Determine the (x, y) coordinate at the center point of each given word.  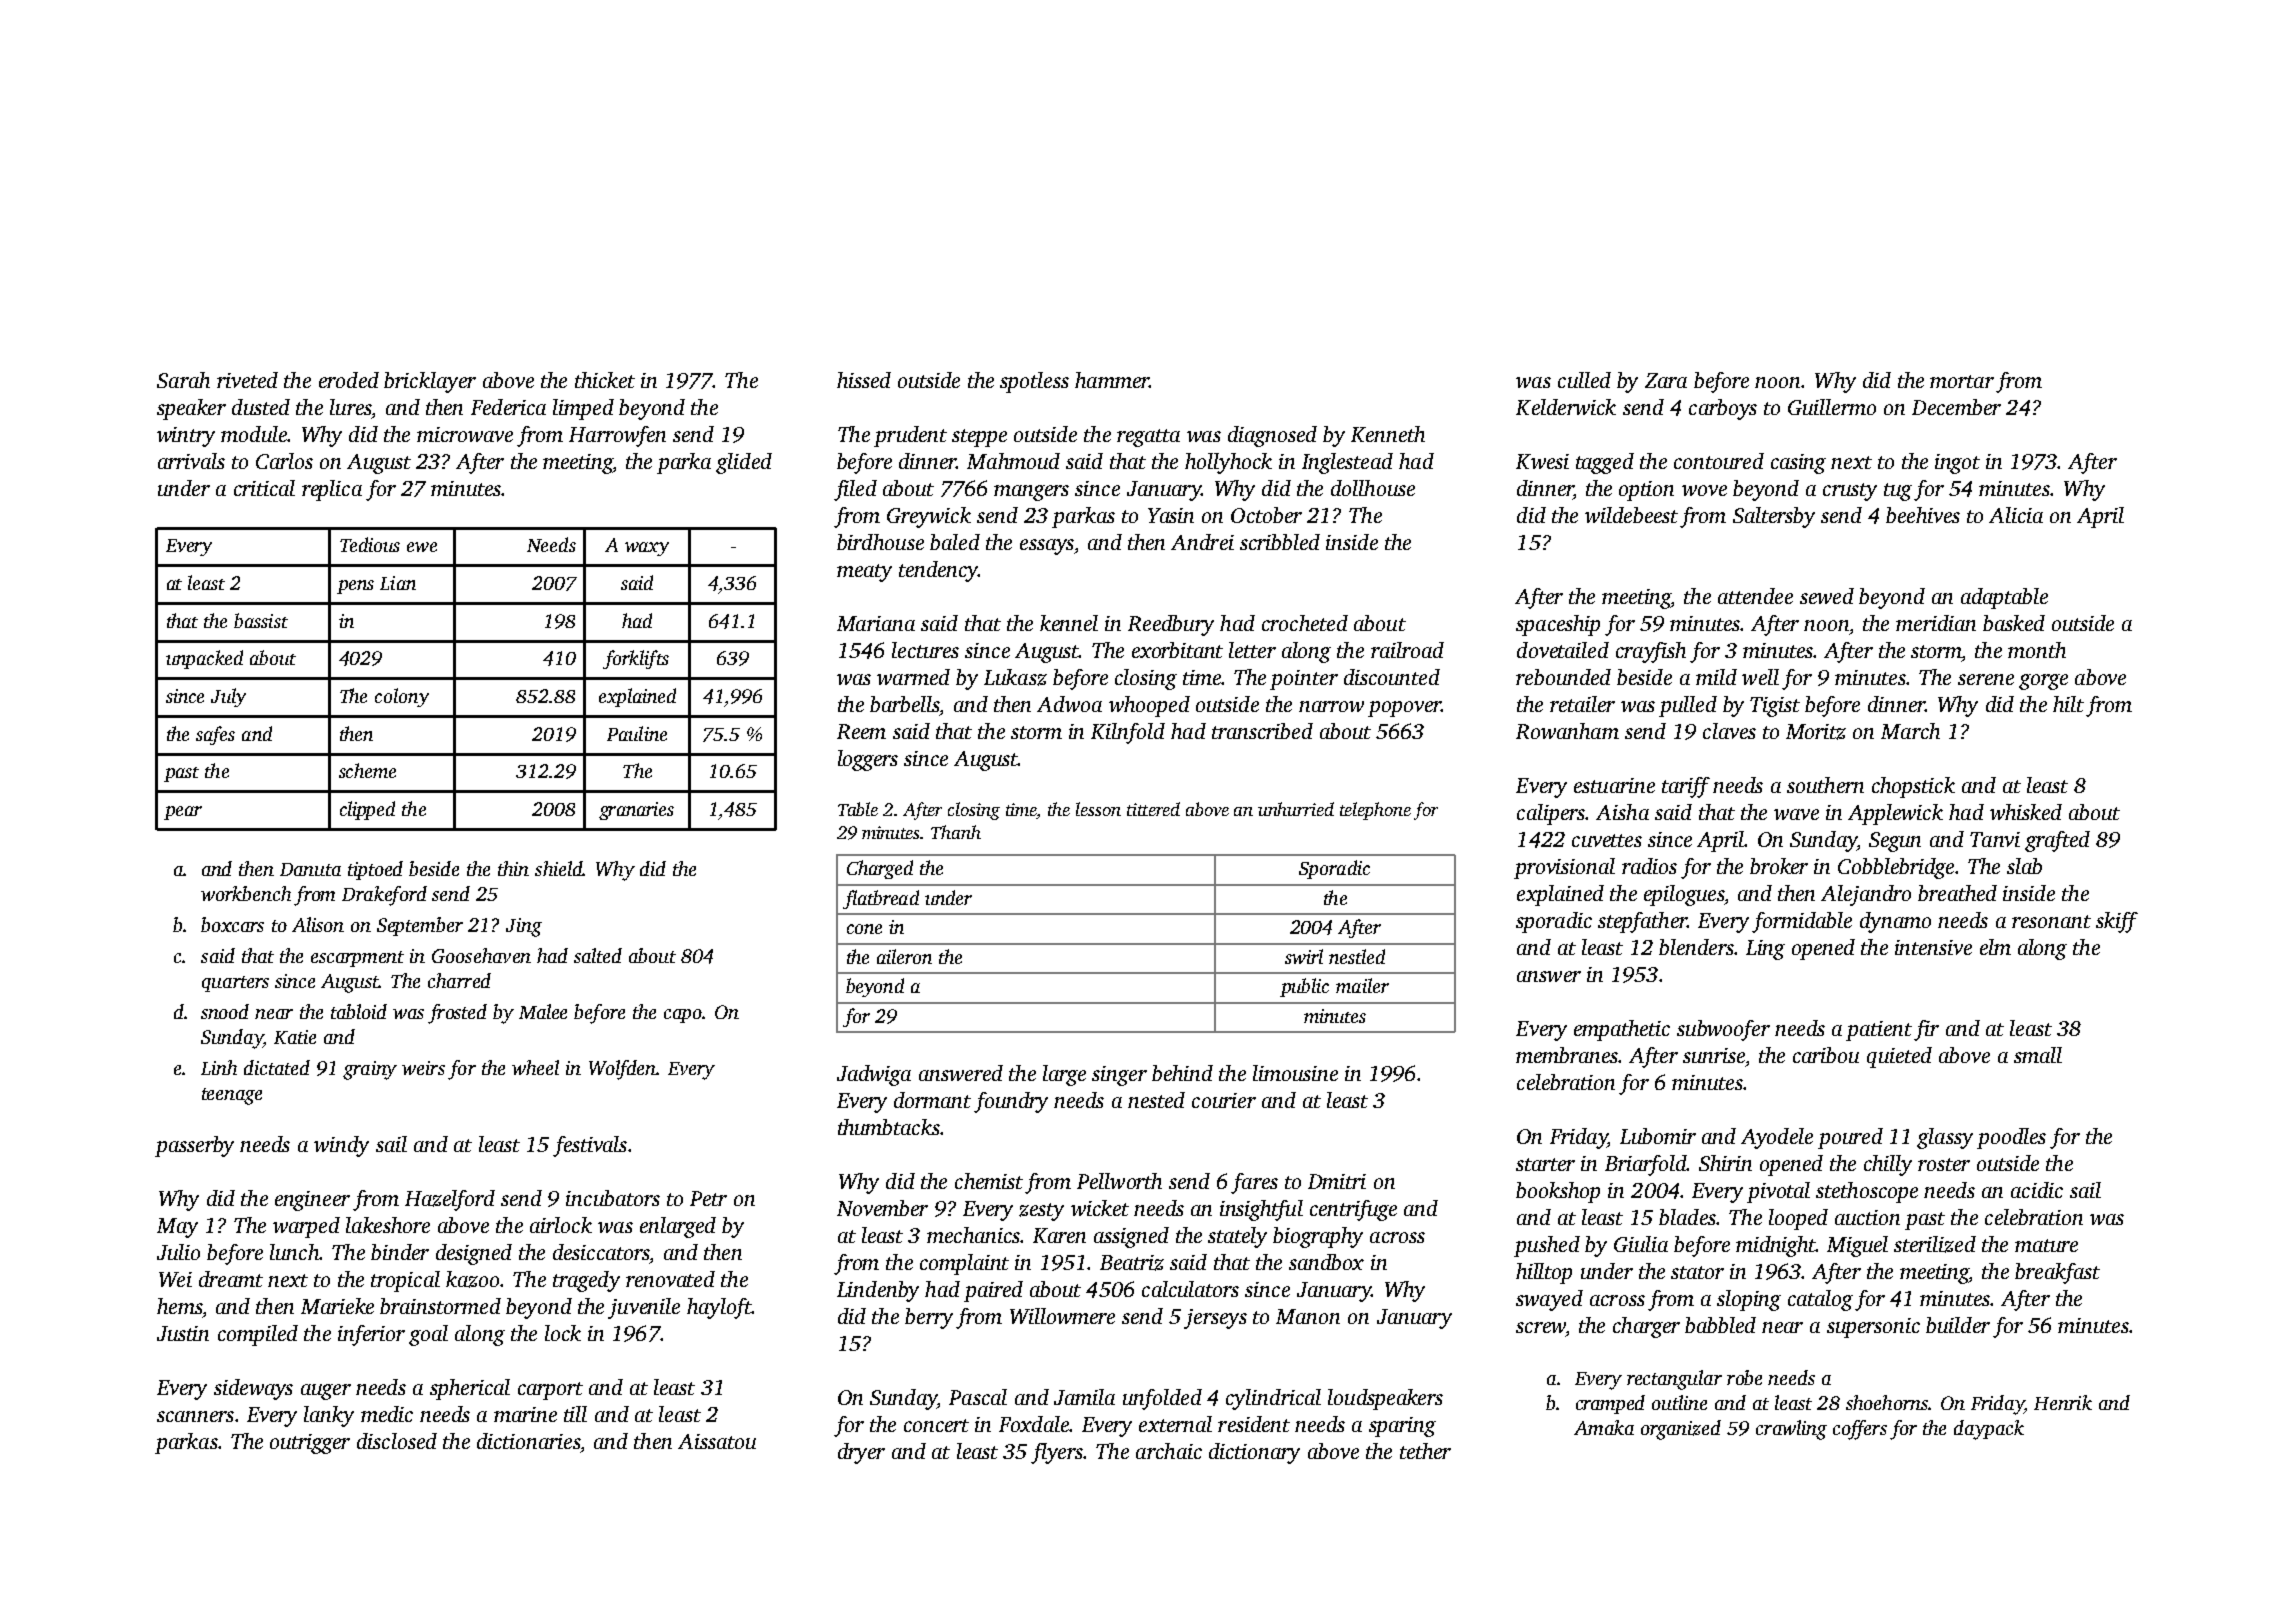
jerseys (1215, 1319)
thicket (605, 380)
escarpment (357, 959)
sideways (253, 1389)
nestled (1357, 956)
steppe (979, 438)
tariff (1686, 787)
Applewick (1895, 814)
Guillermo (1832, 407)
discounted (1392, 677)
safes (215, 735)
